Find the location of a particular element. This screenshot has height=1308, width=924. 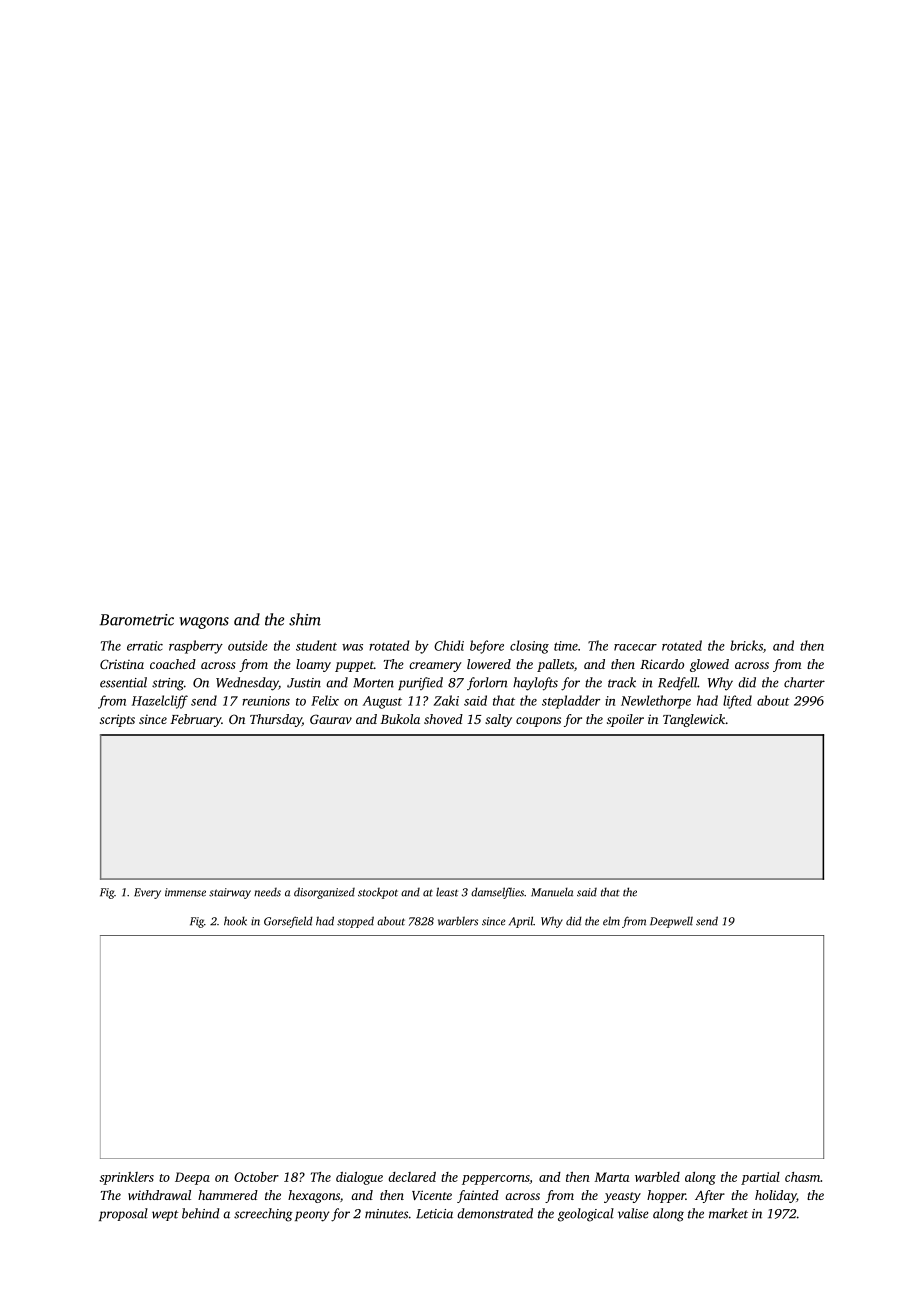

salty is located at coordinates (498, 720).
